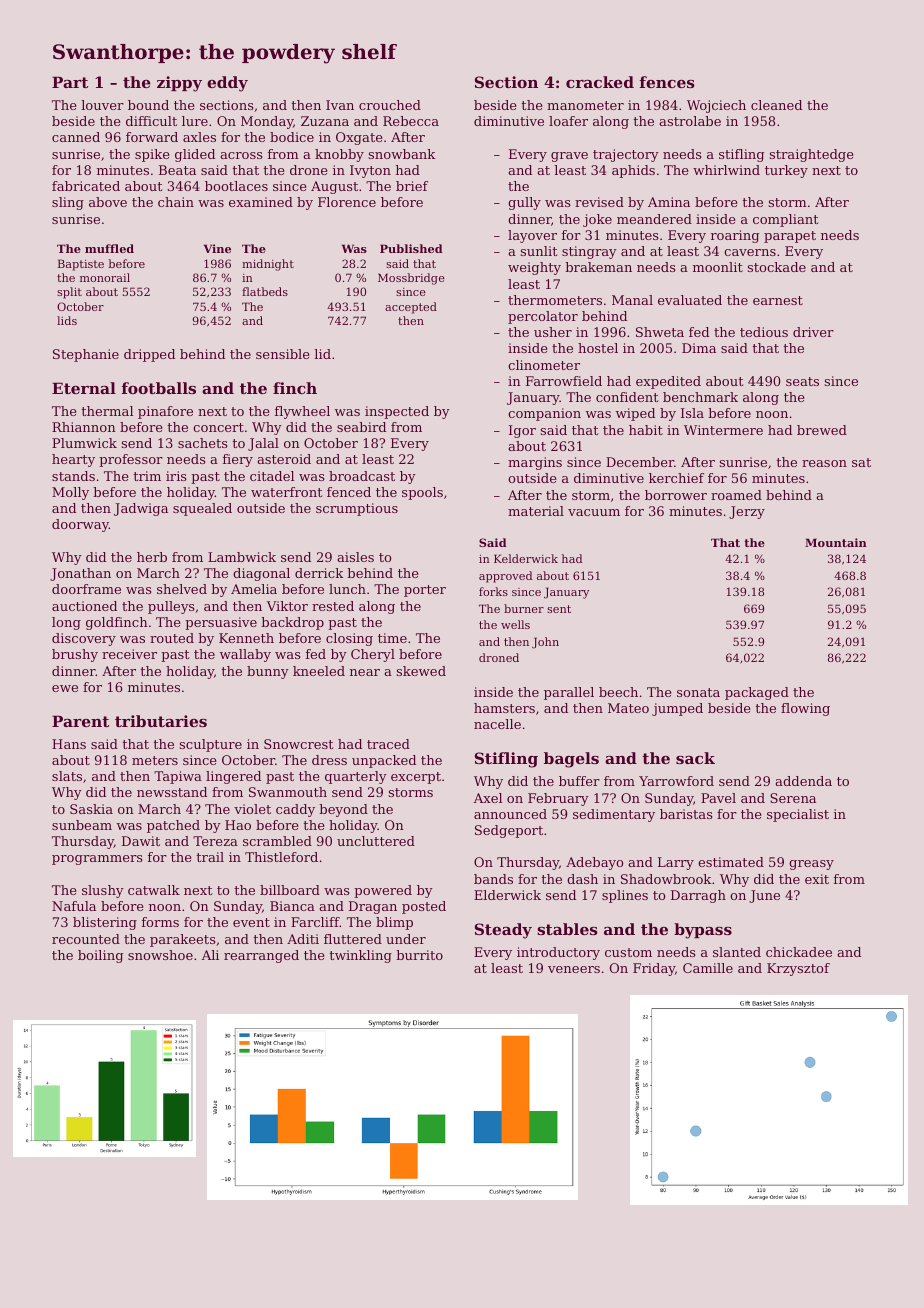 Image resolution: width=924 pixels, height=1308 pixels. What do you see at coordinates (676, 863) in the screenshot?
I see `Larry` at bounding box center [676, 863].
